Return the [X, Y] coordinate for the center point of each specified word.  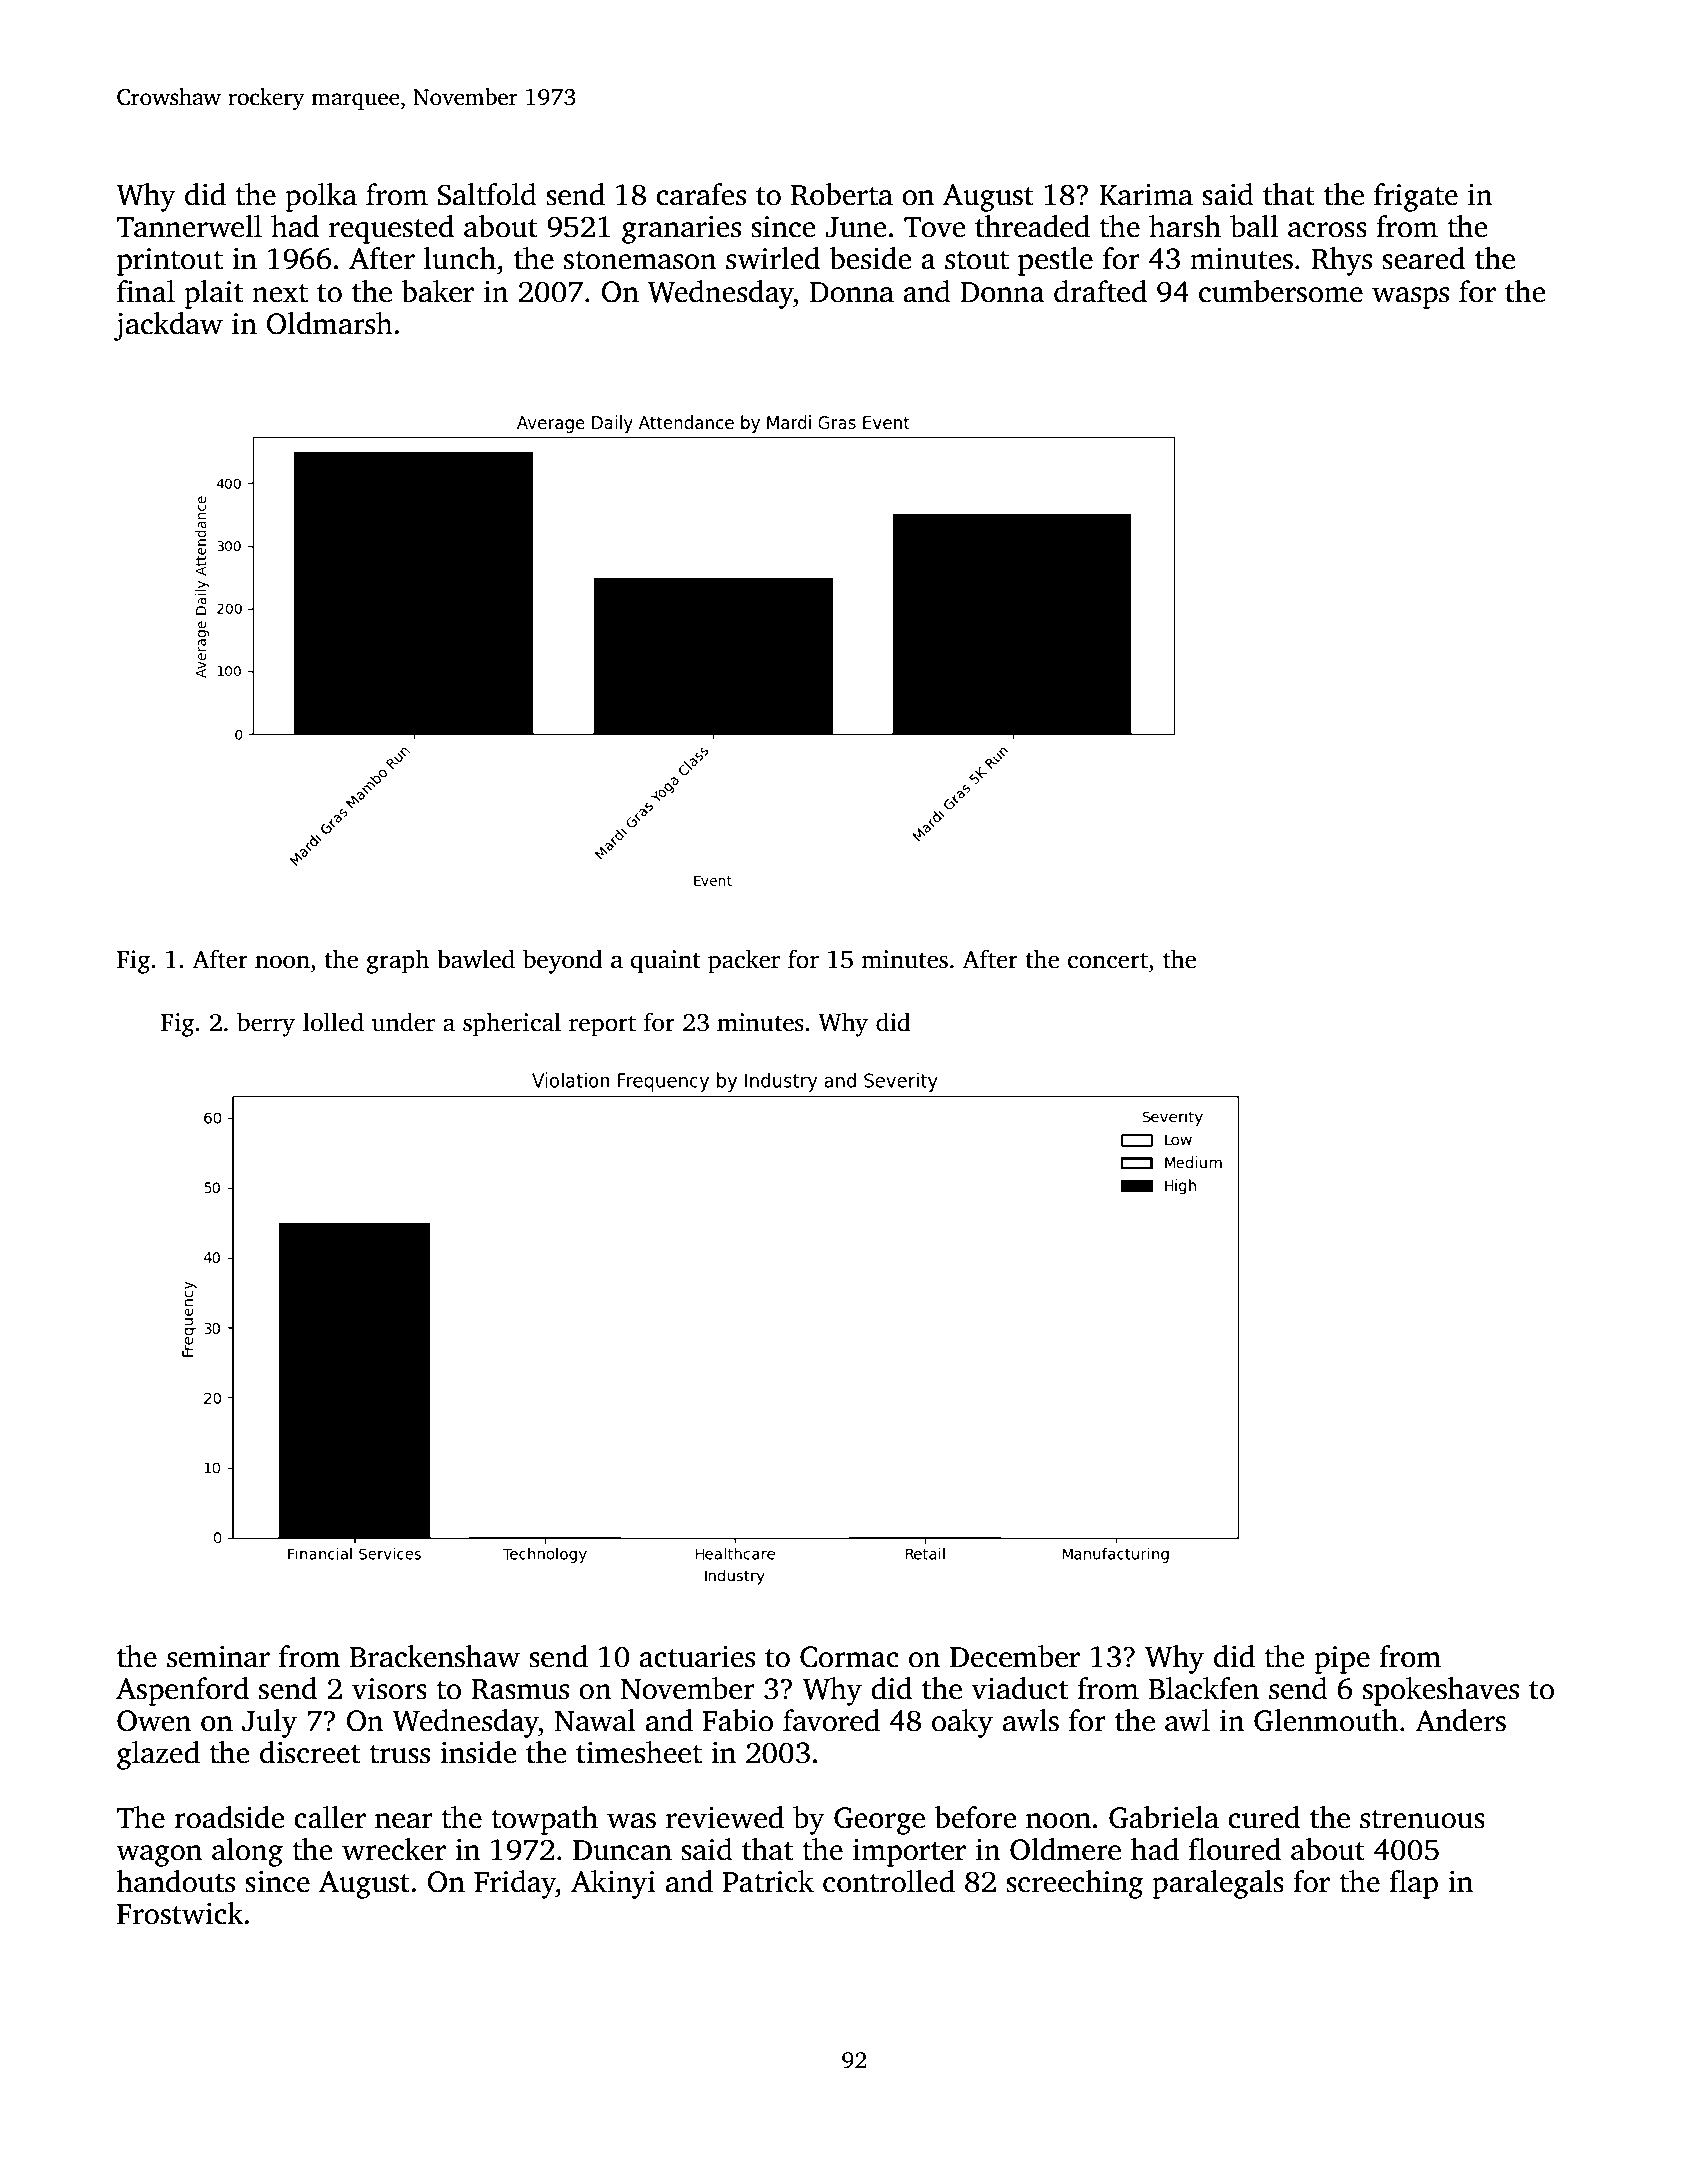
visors [389, 1689]
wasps [1410, 298]
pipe [1342, 1660]
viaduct [1019, 1688]
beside [870, 258]
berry [266, 1024]
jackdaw [168, 326]
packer [744, 961]
